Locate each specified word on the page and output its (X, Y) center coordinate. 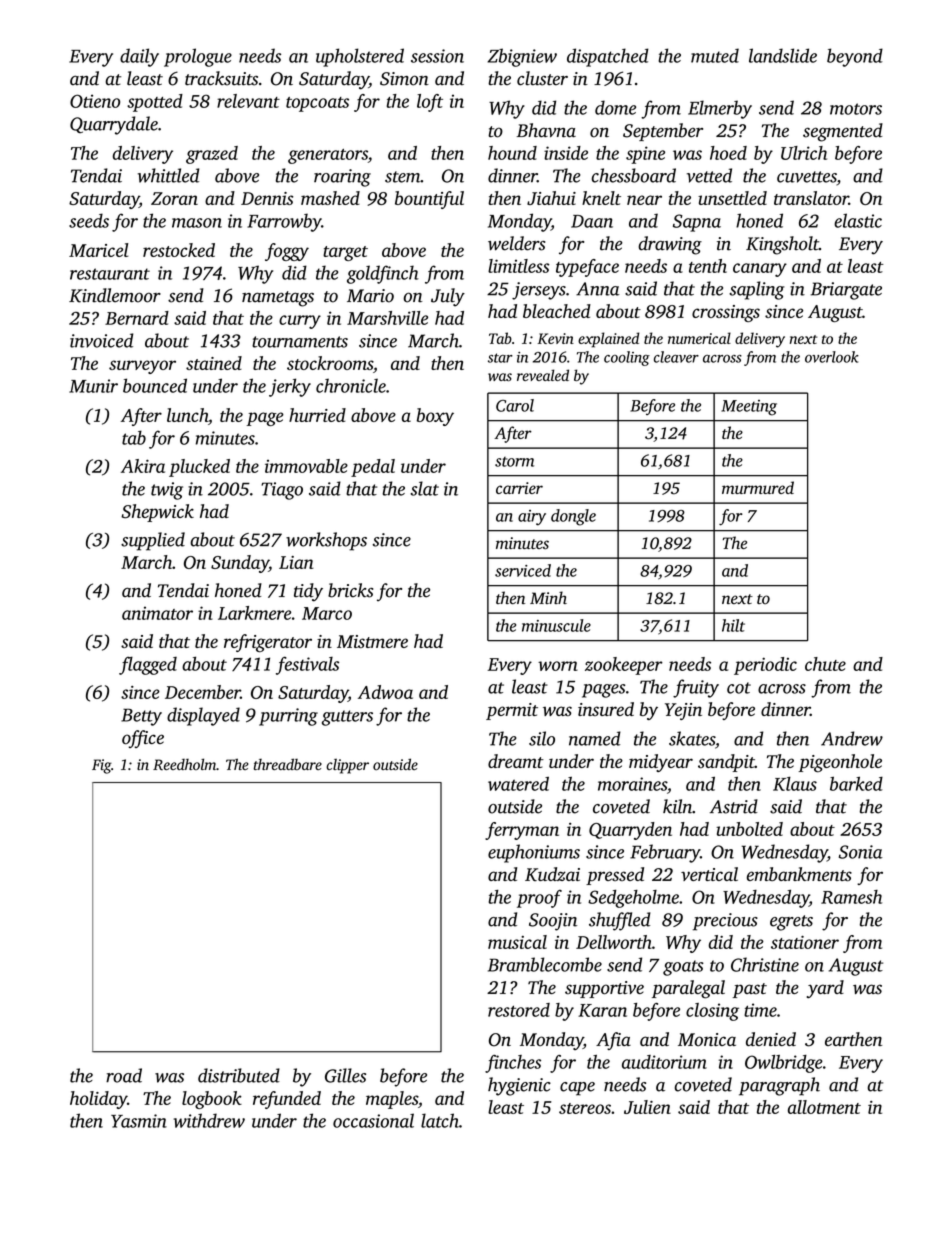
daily (139, 57)
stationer (805, 942)
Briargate (846, 291)
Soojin (553, 922)
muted (715, 55)
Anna (598, 289)
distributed (239, 1075)
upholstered (360, 57)
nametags (278, 299)
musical (517, 942)
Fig (101, 766)
